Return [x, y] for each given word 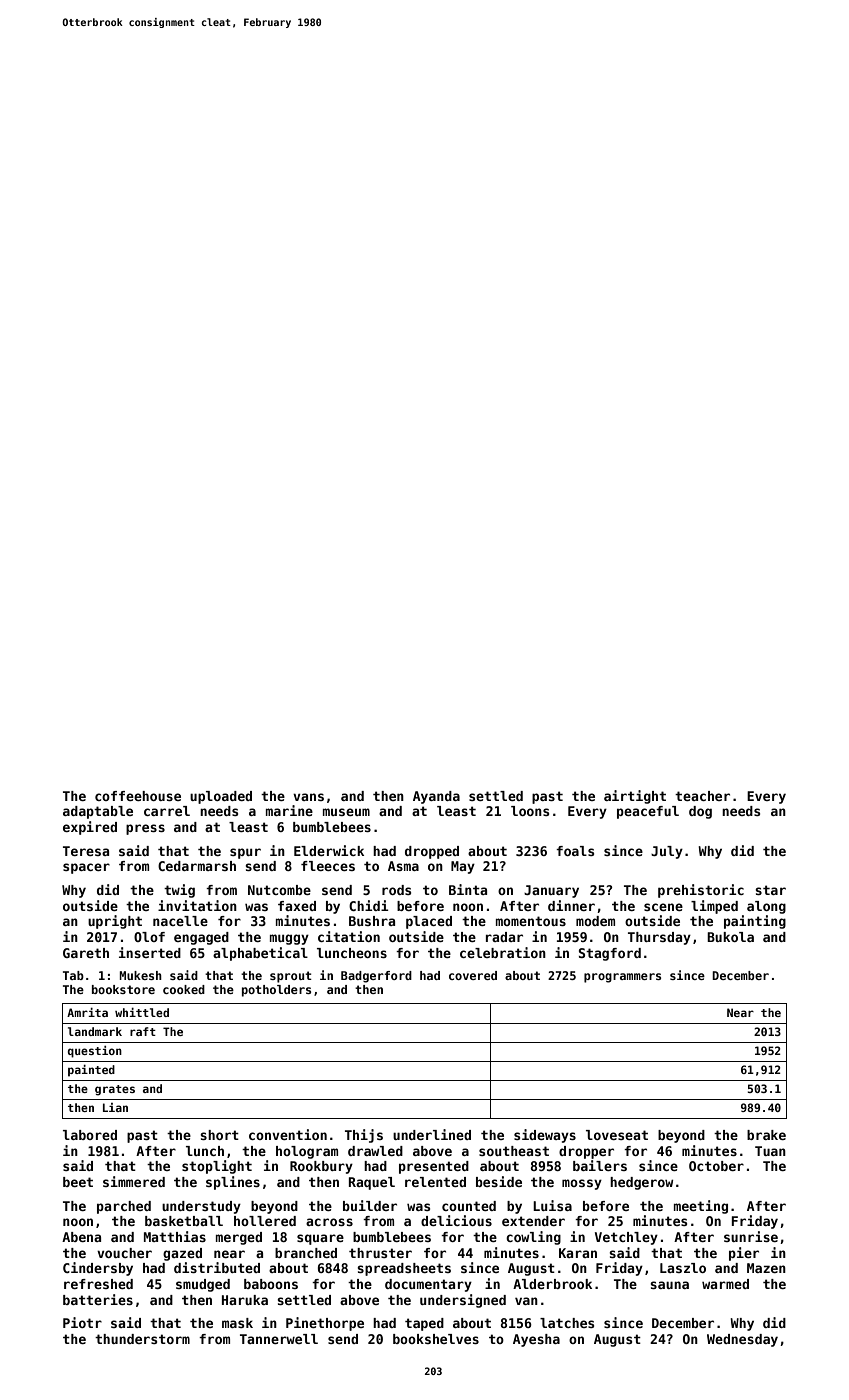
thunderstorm [142, 1339]
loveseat [617, 1135]
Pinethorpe [325, 1324]
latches [567, 1323]
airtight [635, 797]
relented [435, 1182]
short [219, 1135]
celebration [503, 952]
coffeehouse [138, 796]
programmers [622, 978]
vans [308, 797]
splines [233, 1183]
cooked [184, 989]
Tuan [770, 1151]
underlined [432, 1134]
